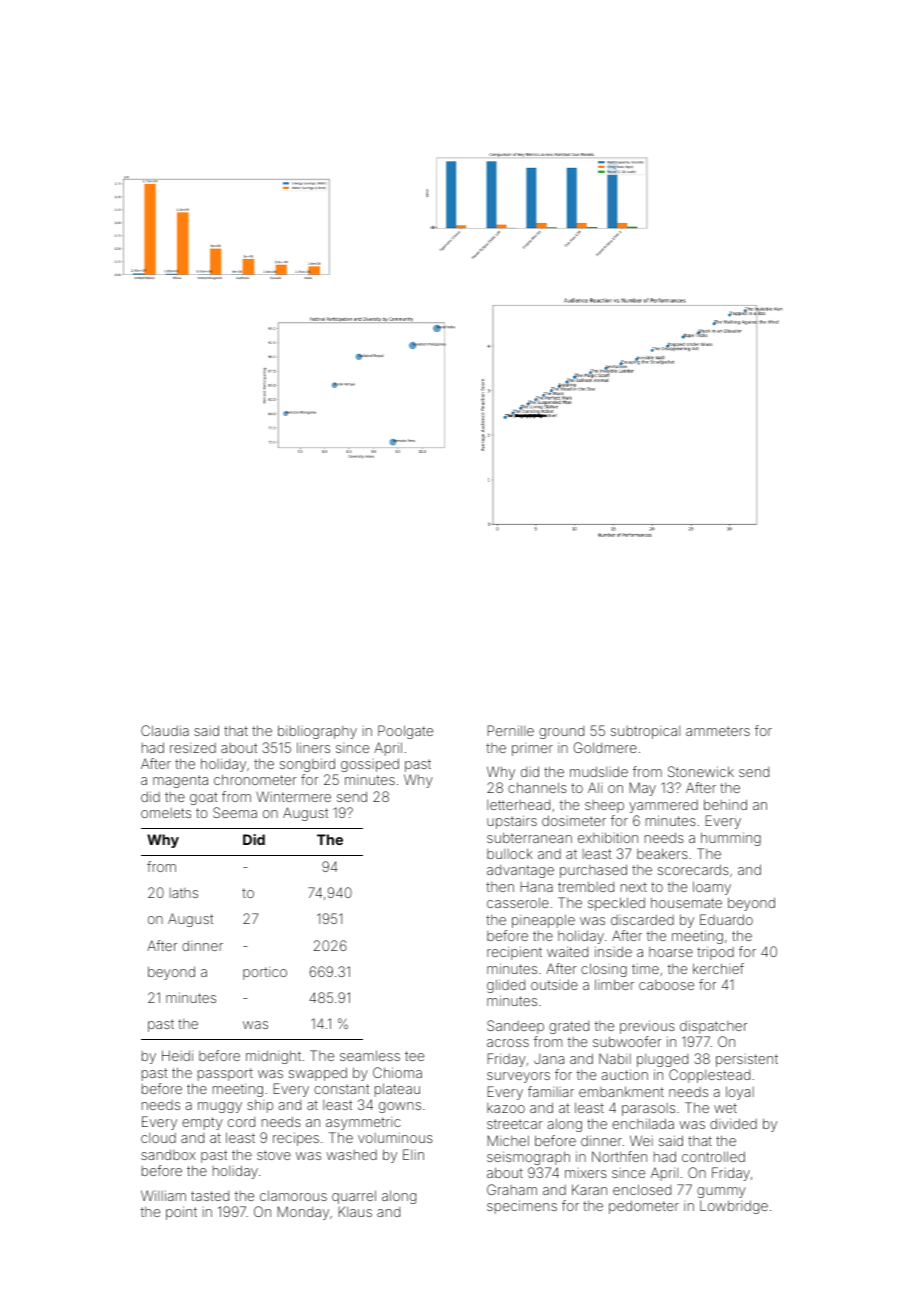 The image size is (924, 1314). Describe the element at coordinates (725, 1108) in the page. I see `wet` at that location.
